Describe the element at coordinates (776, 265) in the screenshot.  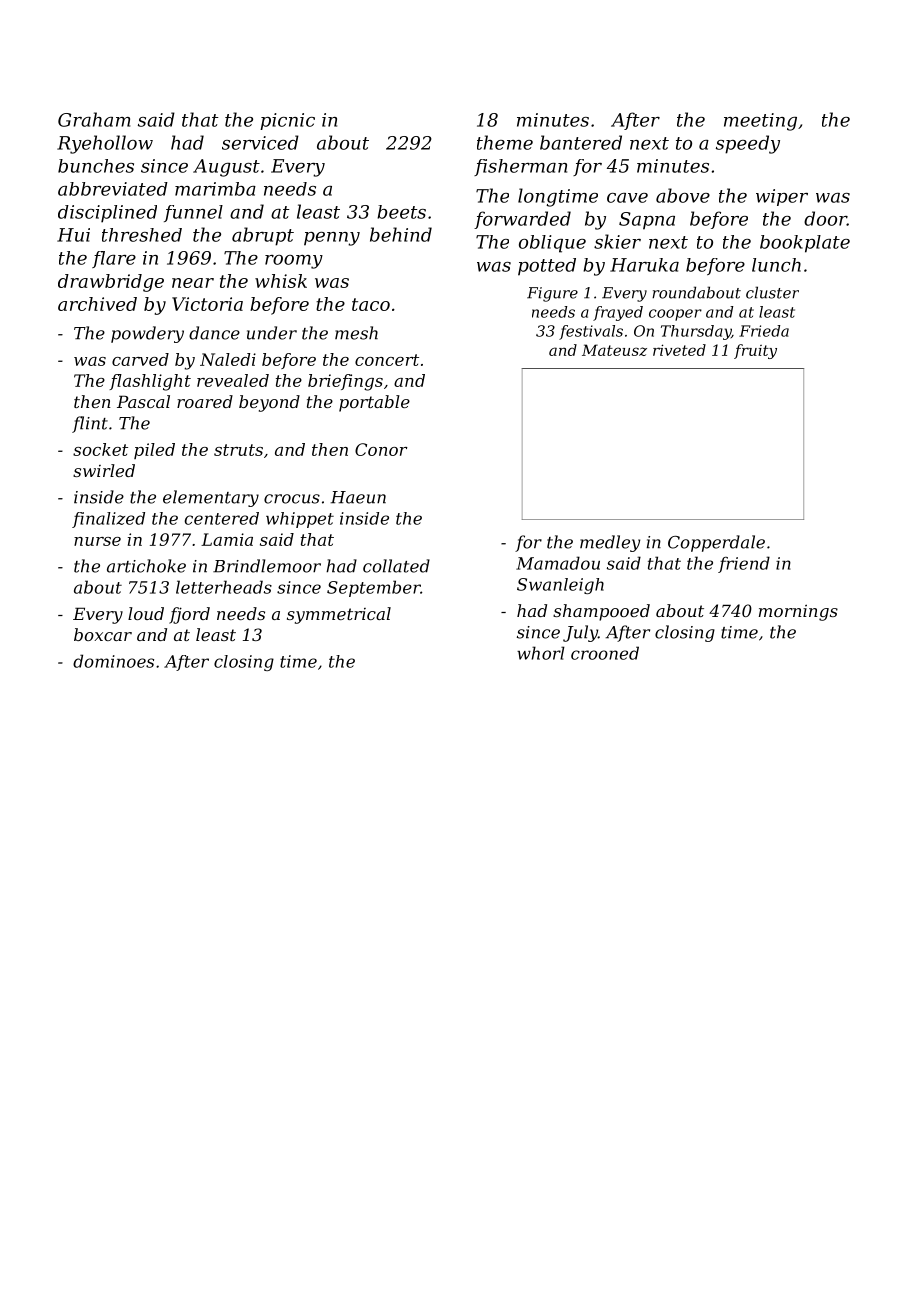
I see `lunch` at that location.
